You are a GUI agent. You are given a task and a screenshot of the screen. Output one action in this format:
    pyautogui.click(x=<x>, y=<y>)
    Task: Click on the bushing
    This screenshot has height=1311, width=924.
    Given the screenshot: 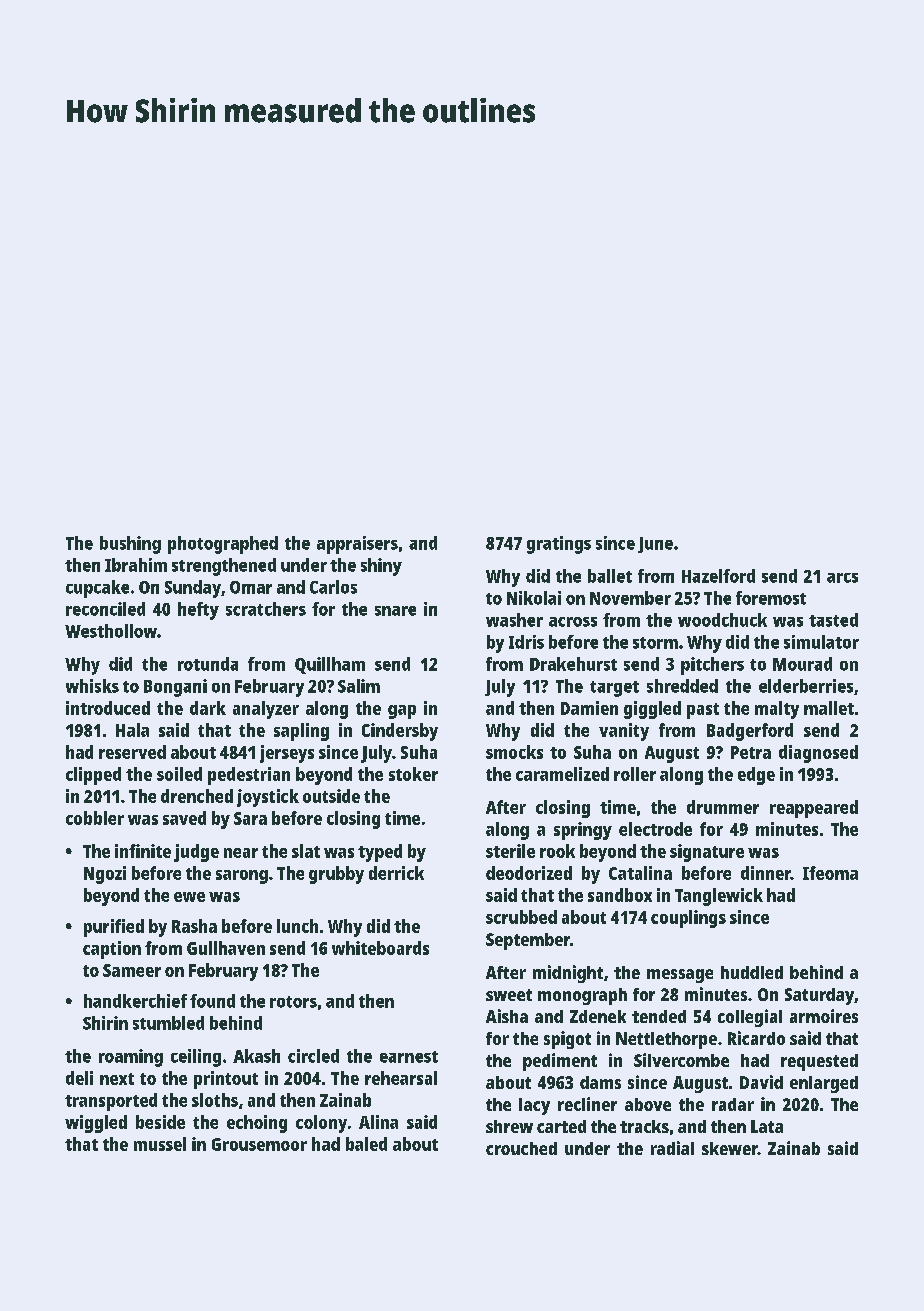 What is the action you would take?
    pyautogui.click(x=130, y=545)
